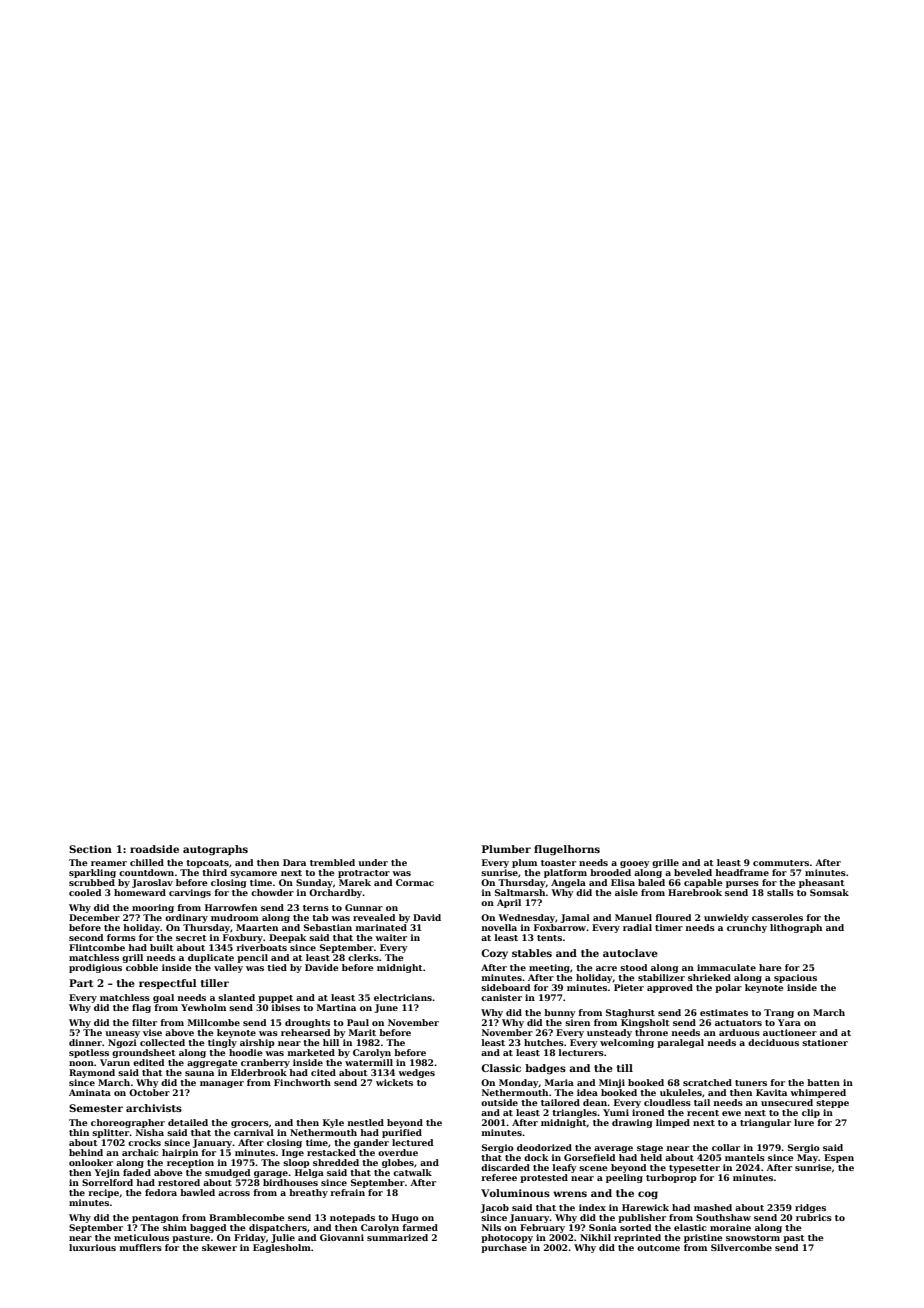 Image resolution: width=924 pixels, height=1308 pixels. I want to click on luxurious, so click(92, 1247).
